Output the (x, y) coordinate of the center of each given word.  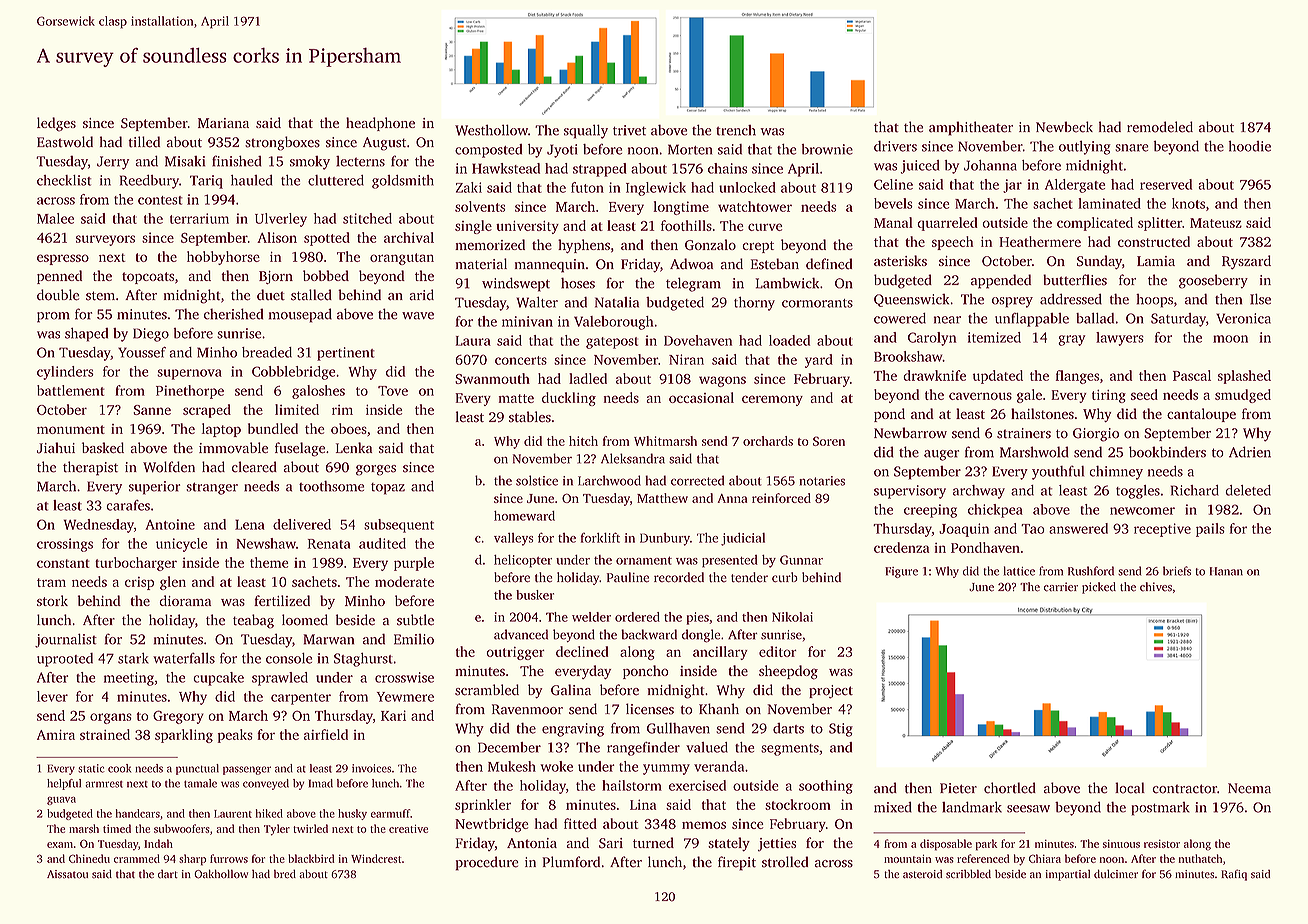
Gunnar (801, 560)
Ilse (1260, 299)
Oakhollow (221, 874)
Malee (55, 218)
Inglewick (656, 189)
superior (154, 488)
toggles (1138, 492)
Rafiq (1234, 875)
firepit (737, 863)
